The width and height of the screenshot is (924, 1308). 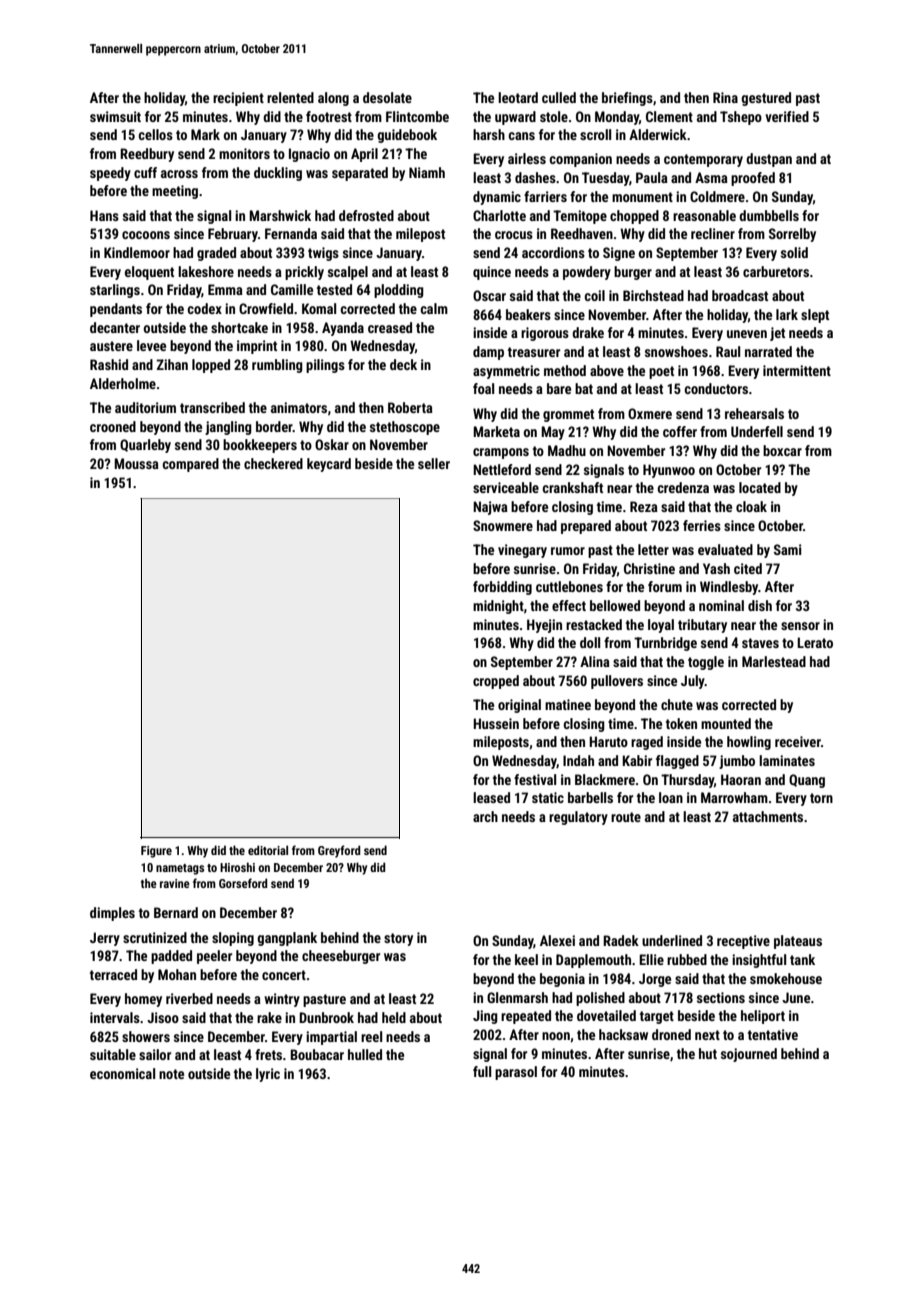 What do you see at coordinates (146, 235) in the screenshot?
I see `cocoons` at bounding box center [146, 235].
